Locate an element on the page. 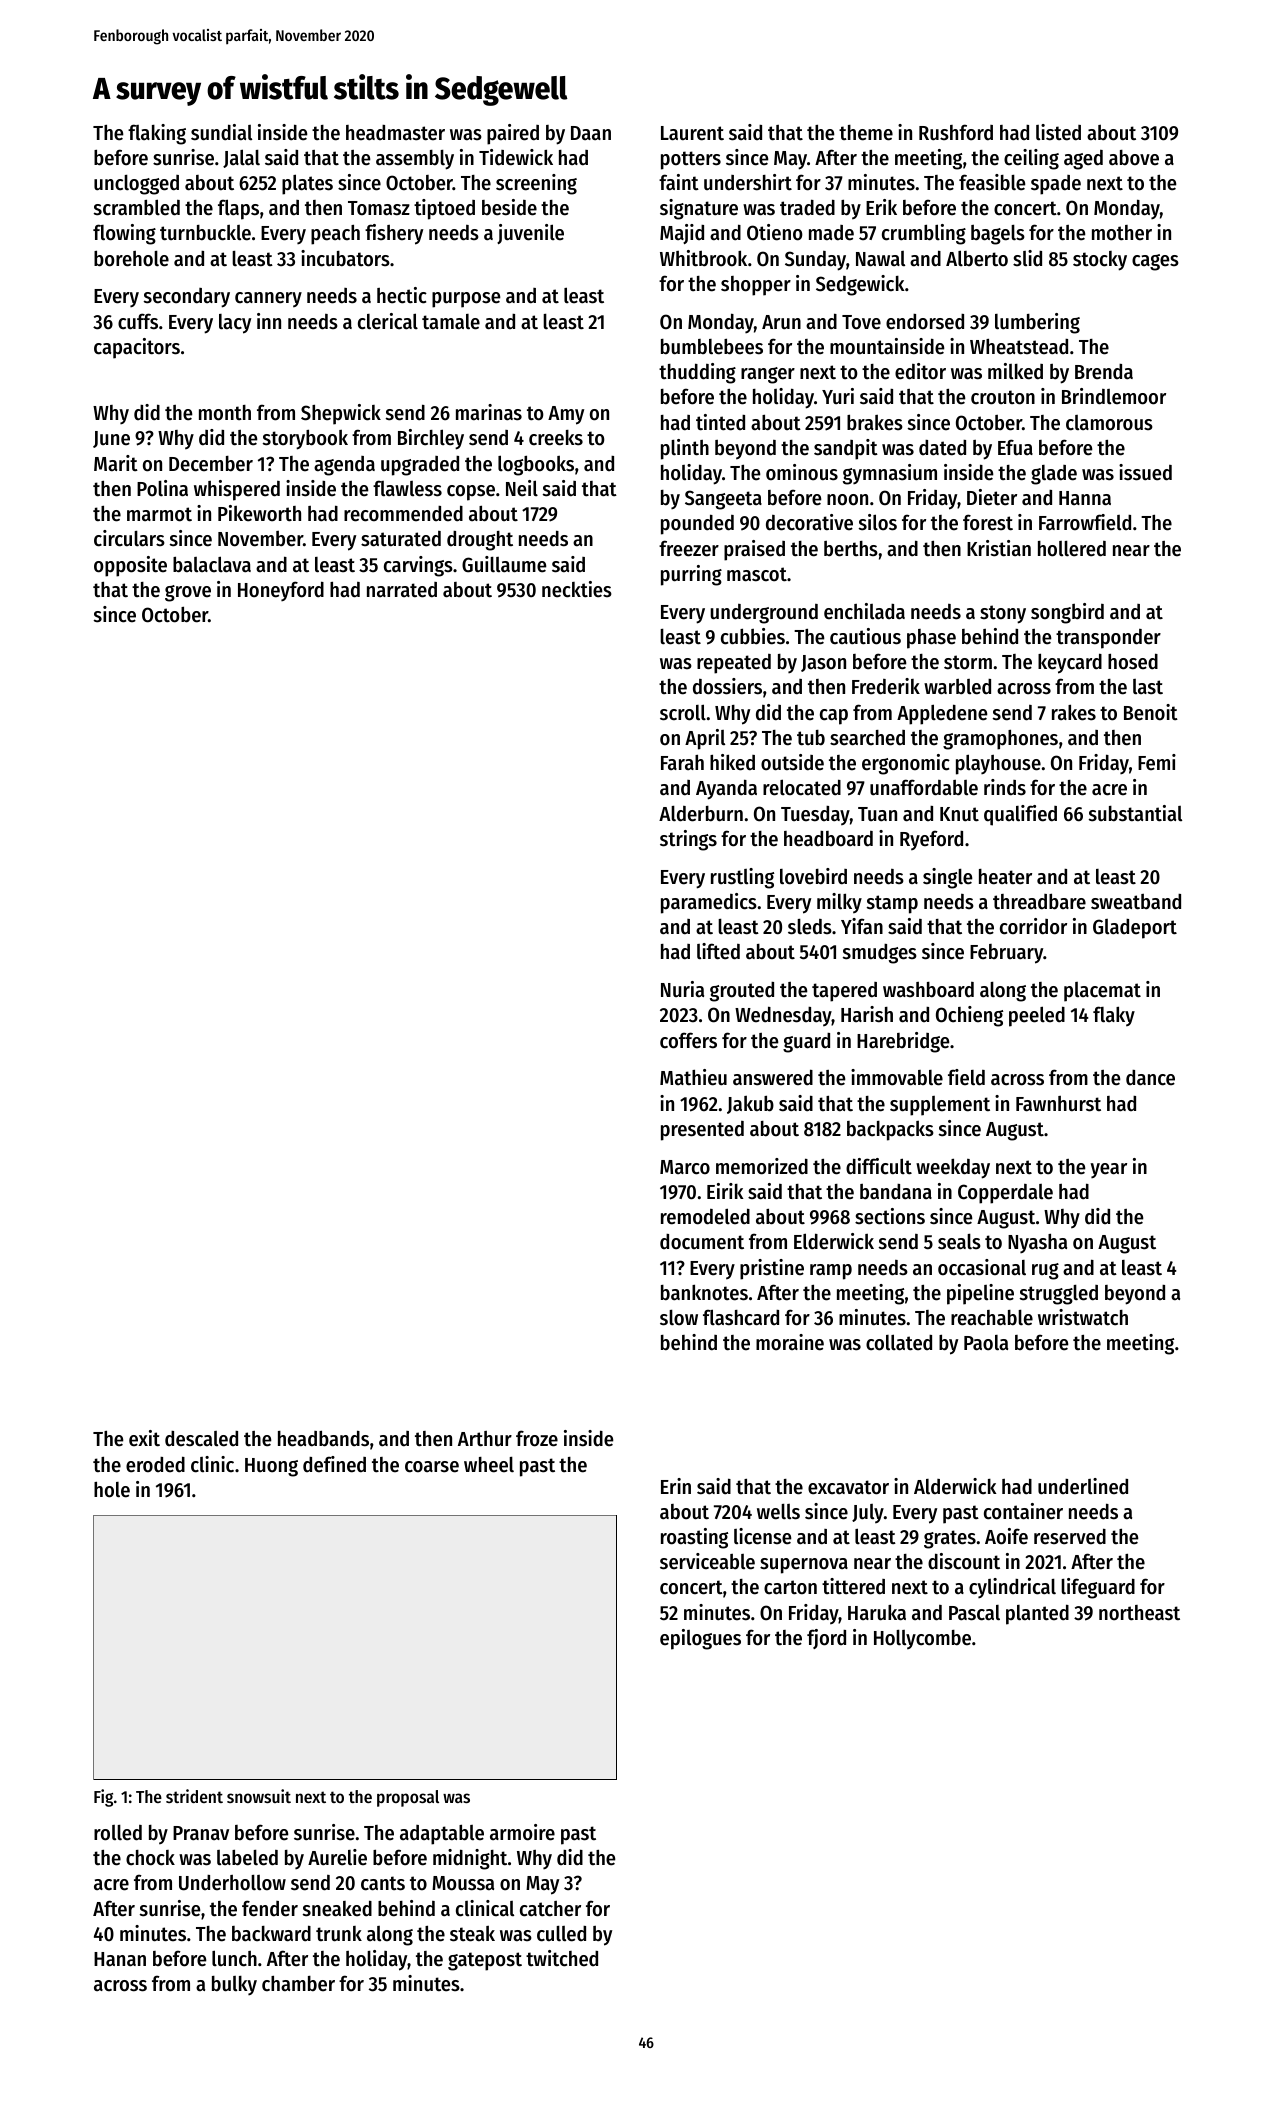 This image has height=2103, width=1277. occasional is located at coordinates (982, 1267).
